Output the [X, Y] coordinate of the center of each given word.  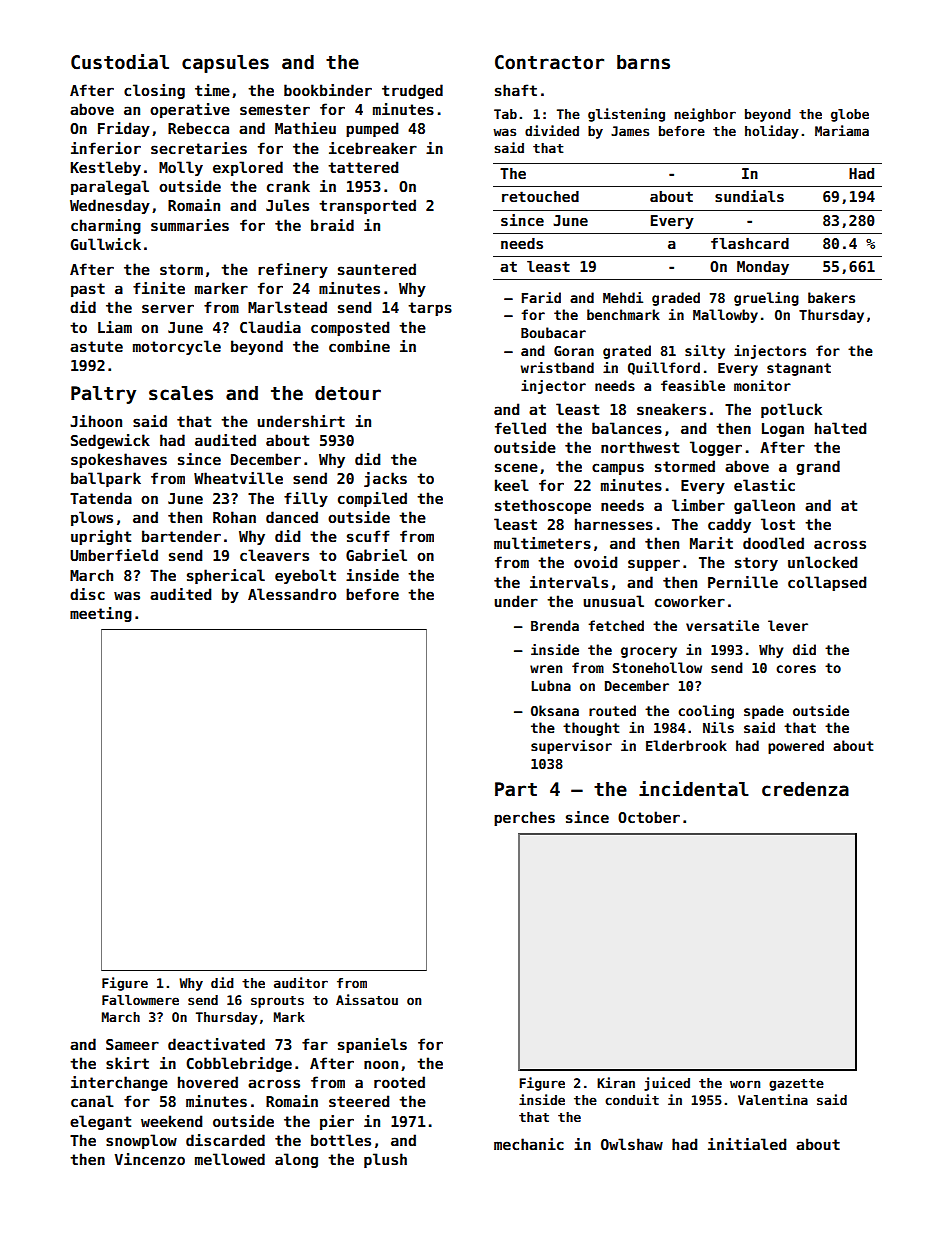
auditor [301, 982]
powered [796, 747]
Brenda [555, 625]
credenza [805, 789]
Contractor [549, 62]
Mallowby [725, 316]
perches [524, 818]
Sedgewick [110, 441]
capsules [225, 64]
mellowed [230, 1159]
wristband [557, 367]
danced [292, 517]
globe [850, 115]
